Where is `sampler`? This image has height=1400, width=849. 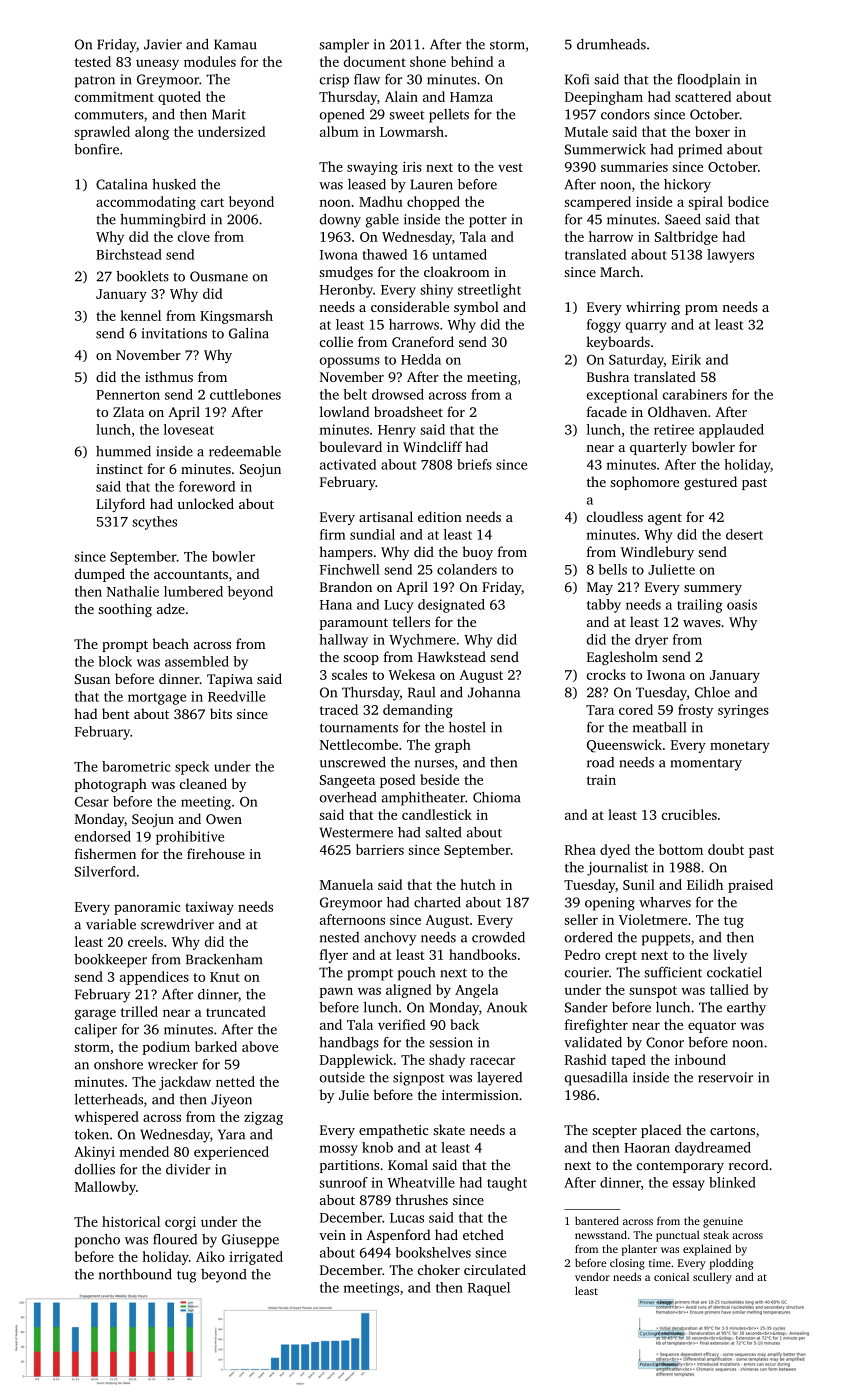
sampler is located at coordinates (344, 46).
